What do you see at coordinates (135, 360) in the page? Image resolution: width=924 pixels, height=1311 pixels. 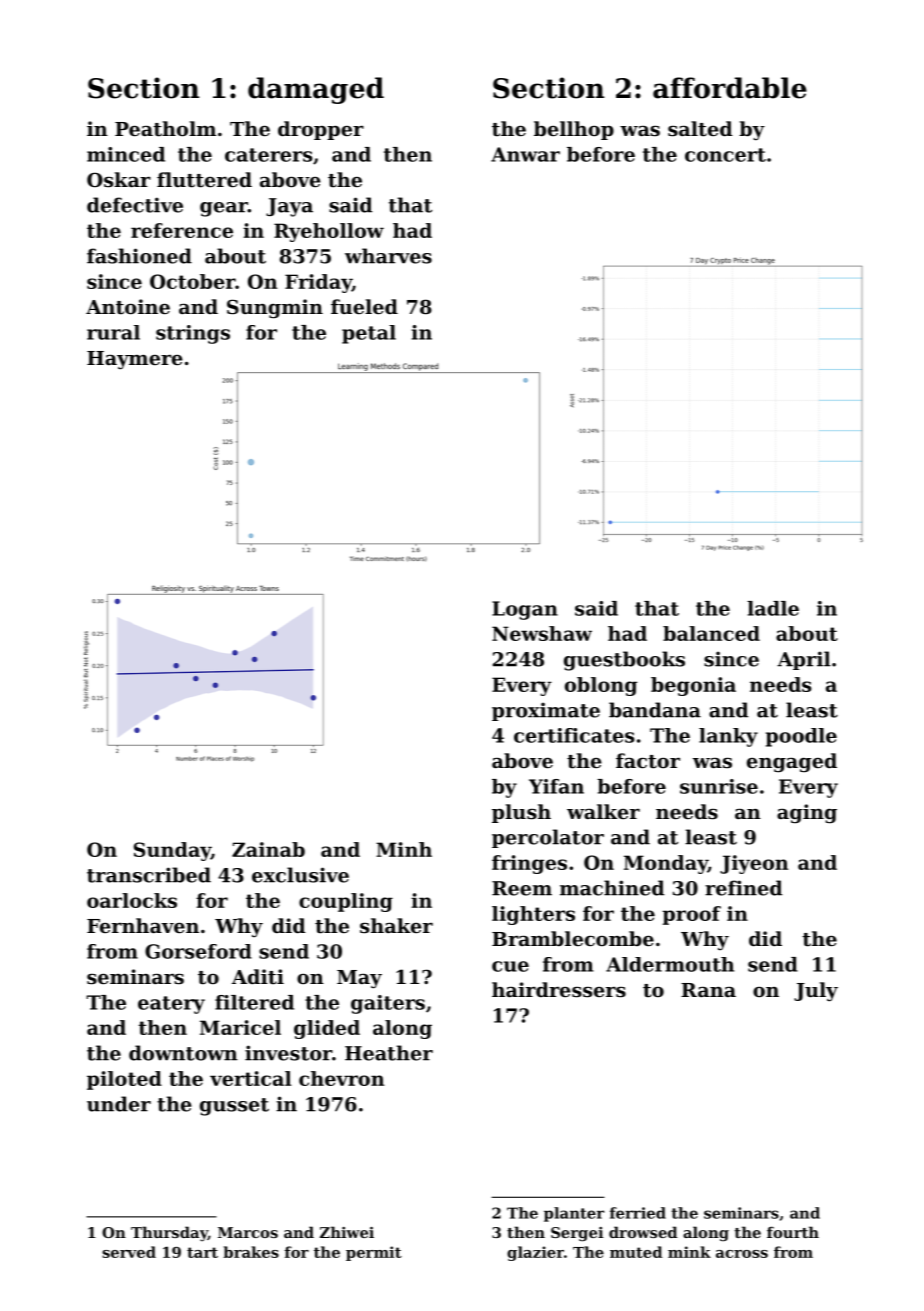 I see `Haymere` at bounding box center [135, 360].
